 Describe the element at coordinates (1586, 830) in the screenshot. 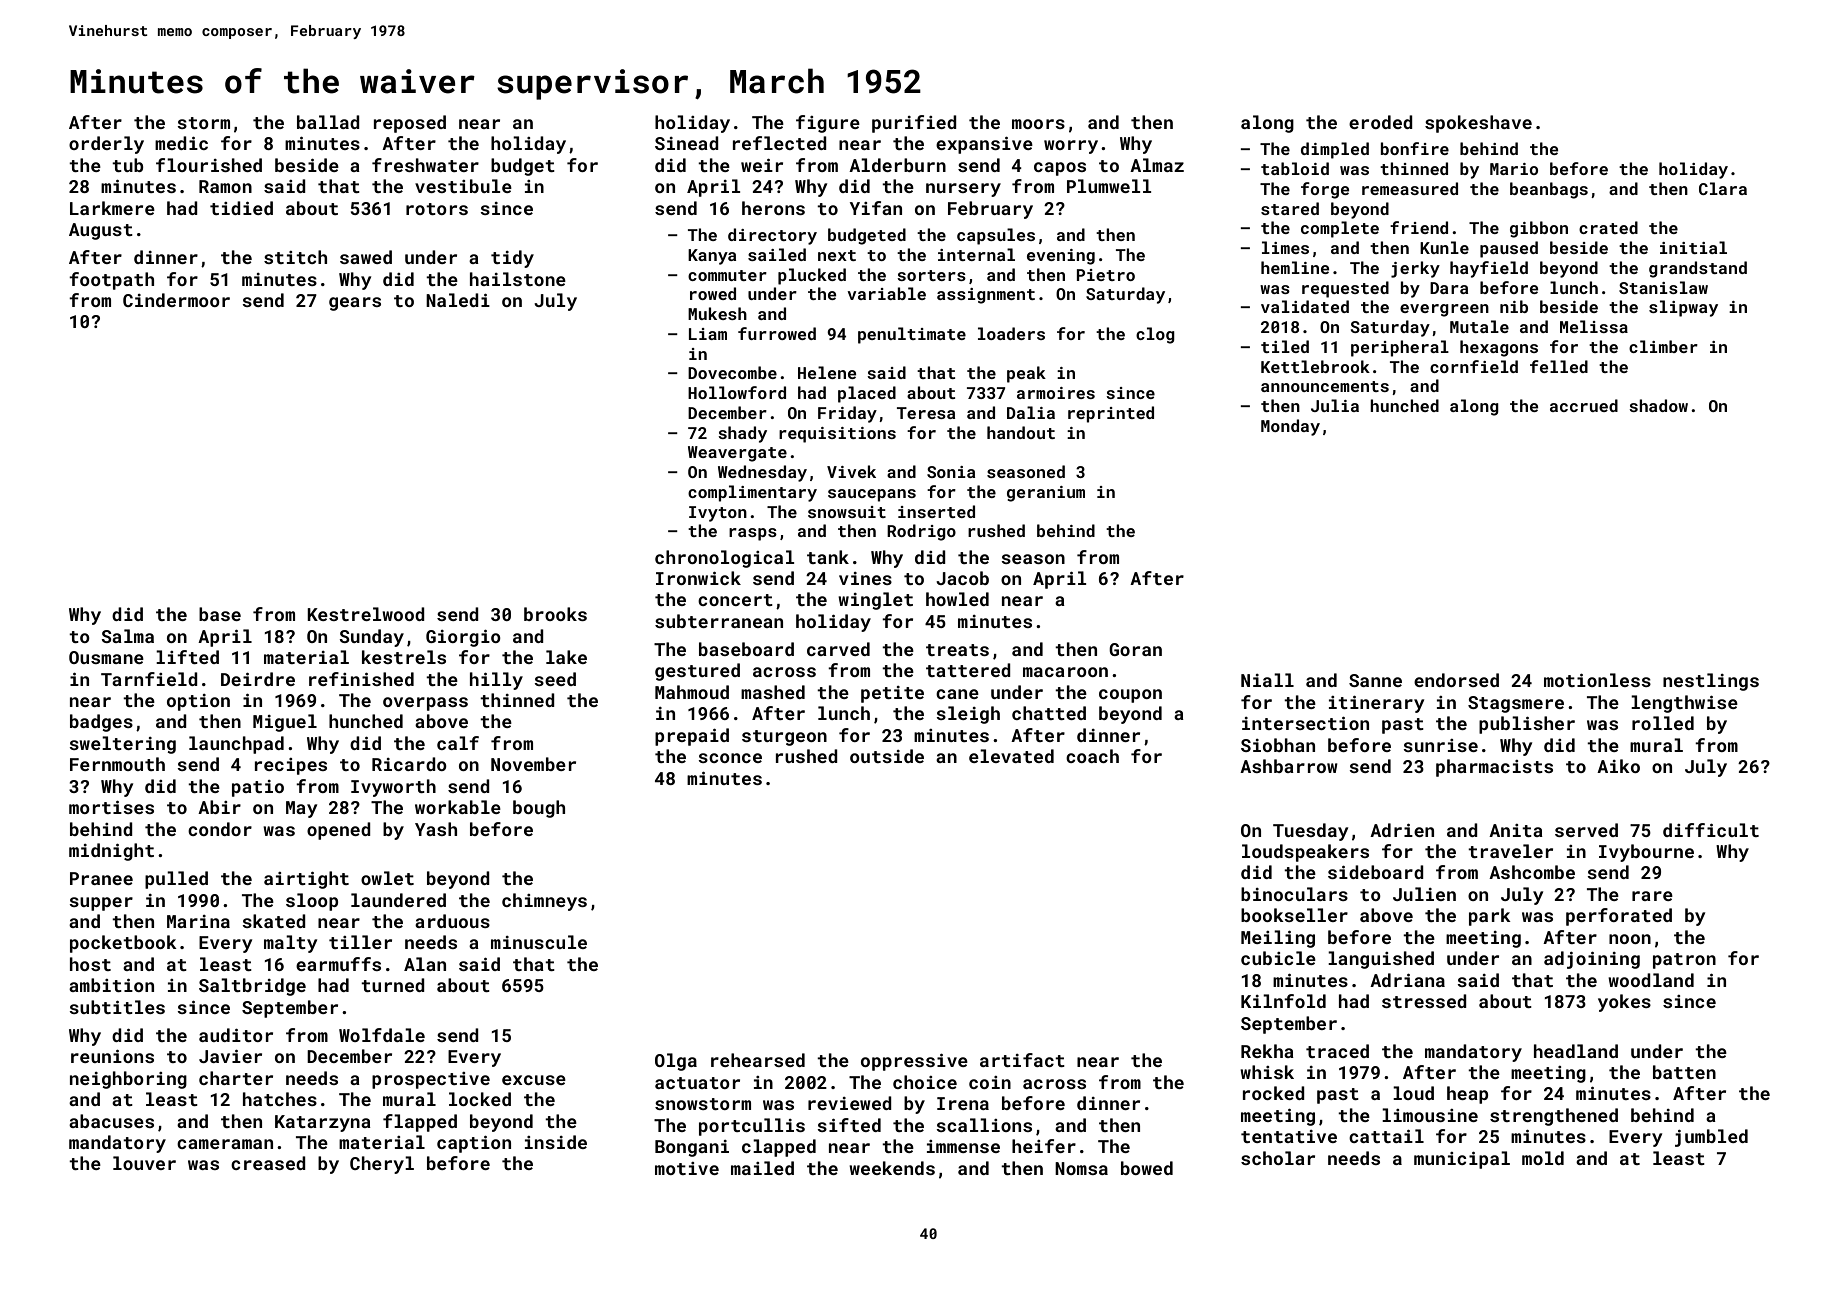

I see `served` at that location.
